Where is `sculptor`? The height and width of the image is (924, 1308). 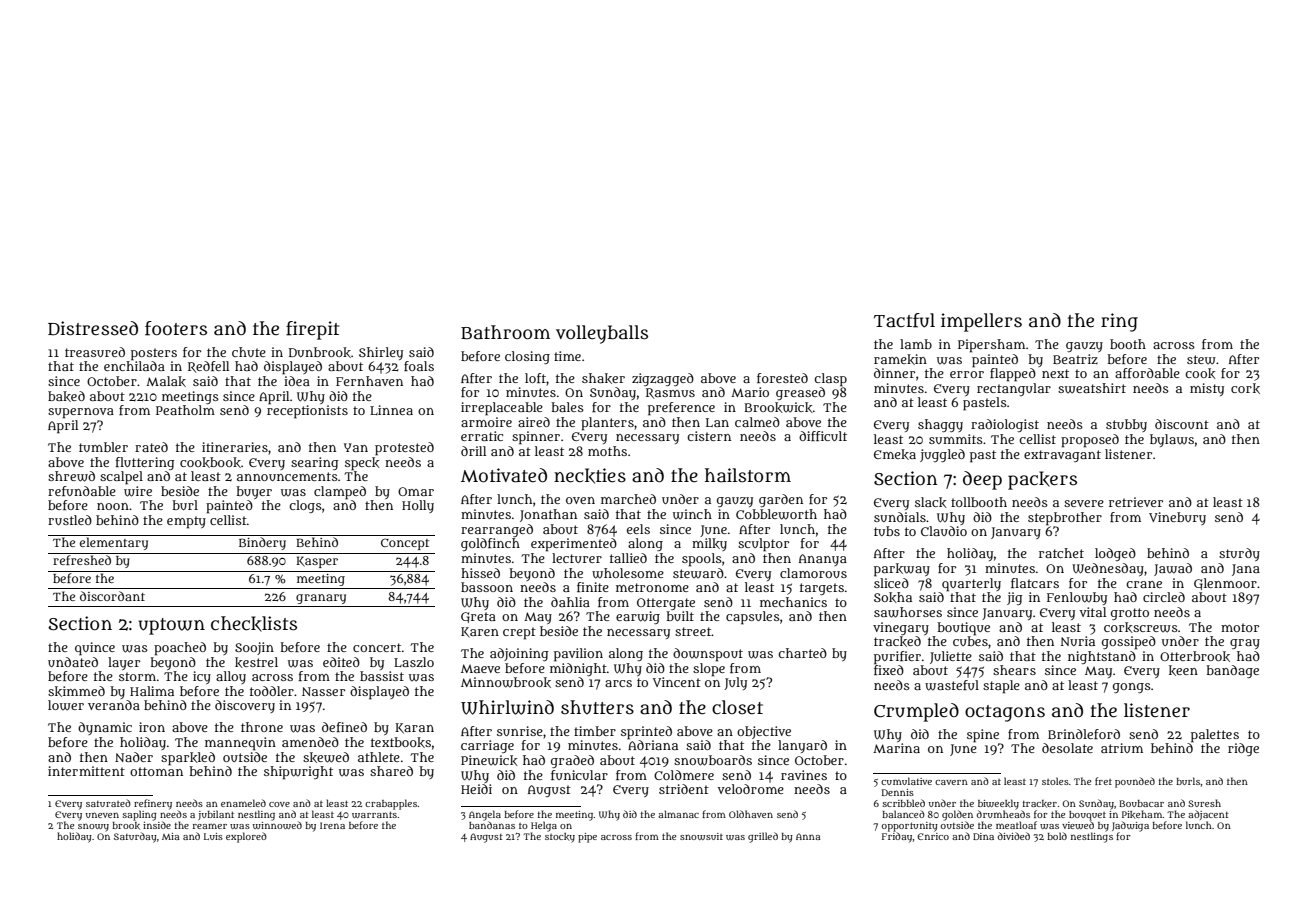
sculptor is located at coordinates (763, 545).
